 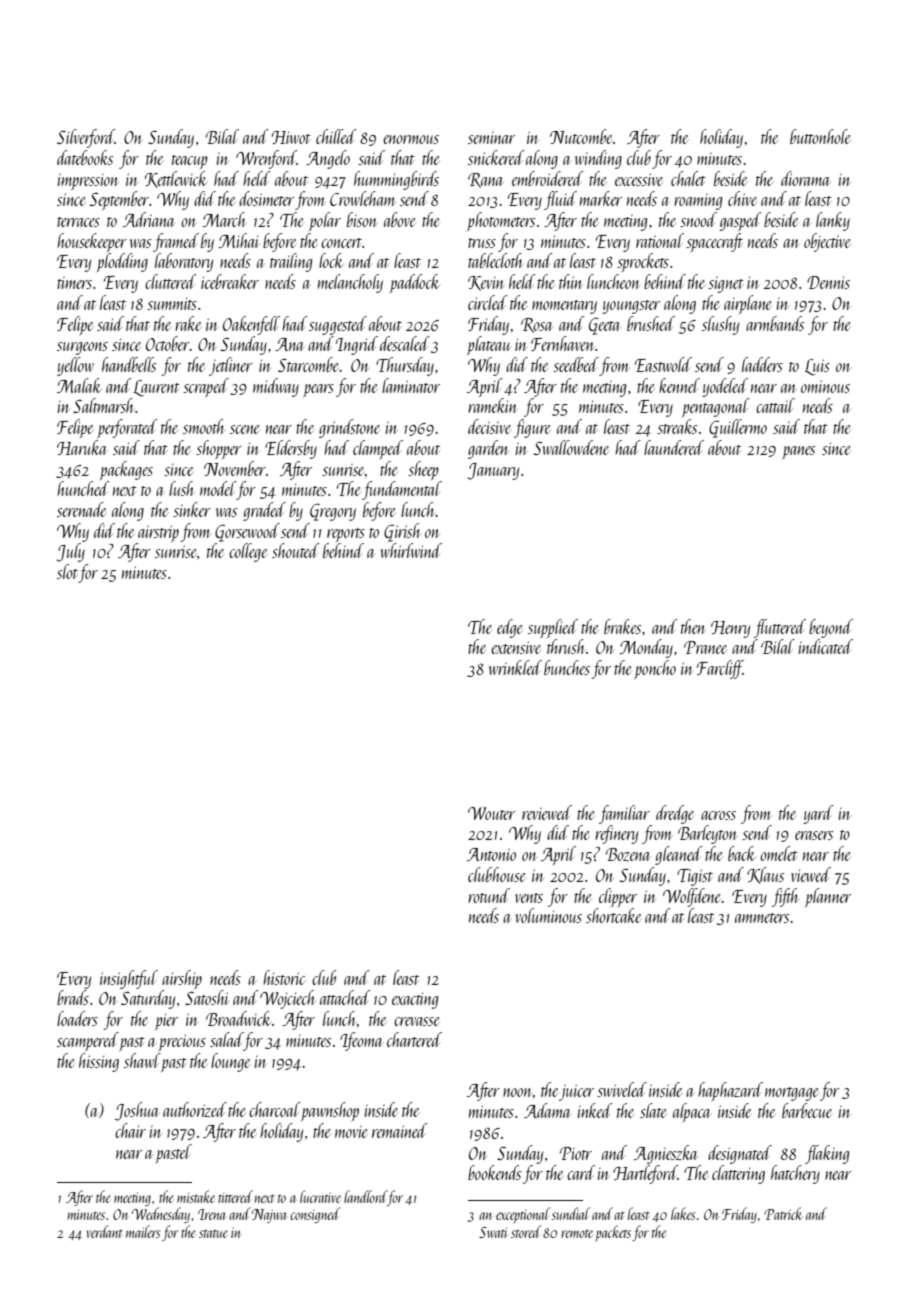 What do you see at coordinates (798, 452) in the screenshot?
I see `panes` at bounding box center [798, 452].
